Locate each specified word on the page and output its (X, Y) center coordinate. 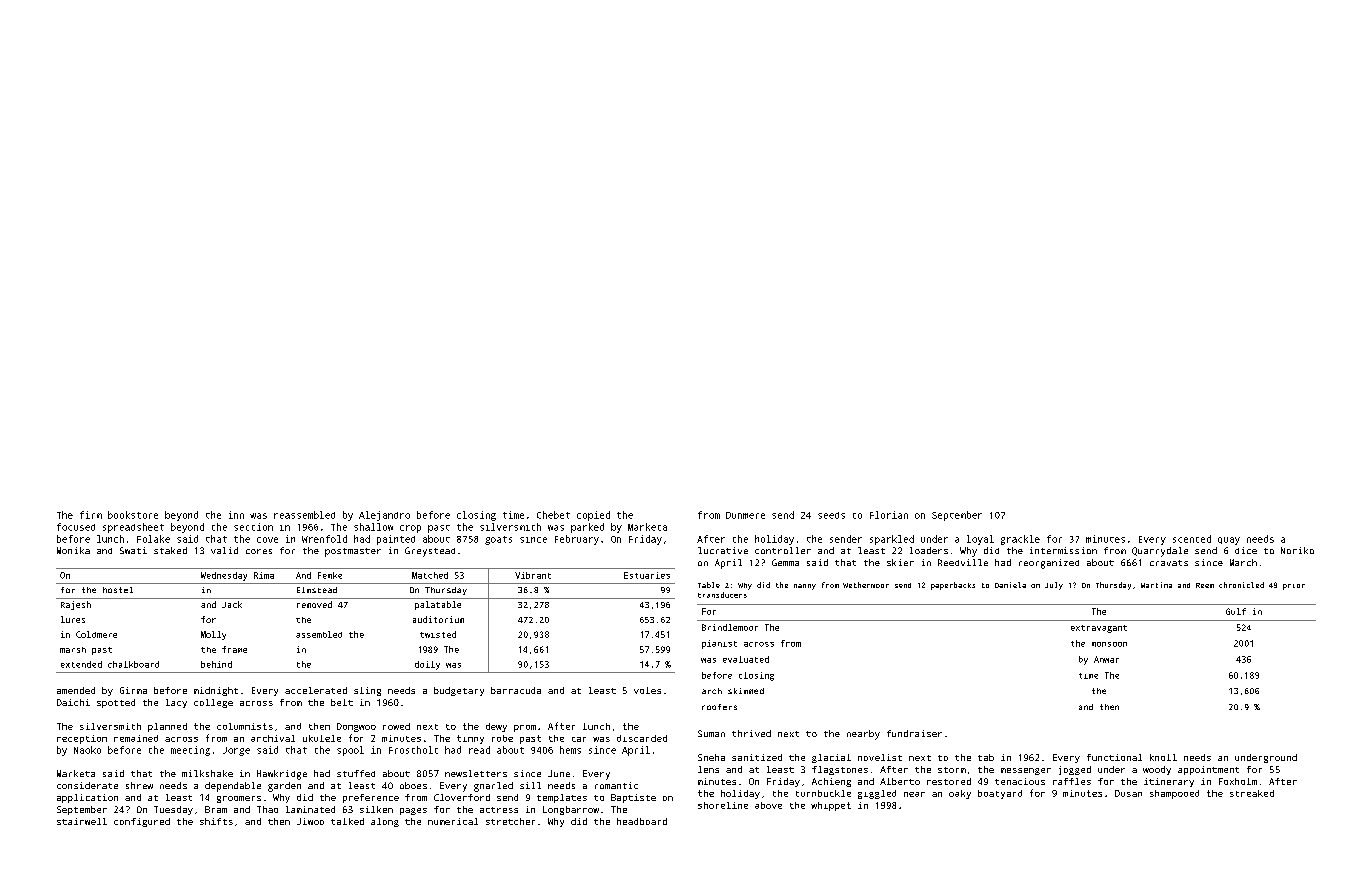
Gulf (1236, 611)
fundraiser (914, 733)
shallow (373, 527)
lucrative (723, 550)
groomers (239, 799)
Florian (889, 515)
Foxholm (1238, 781)
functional (1114, 757)
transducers (722, 595)
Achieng (831, 782)
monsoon (1109, 644)
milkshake (207, 773)
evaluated (746, 659)
